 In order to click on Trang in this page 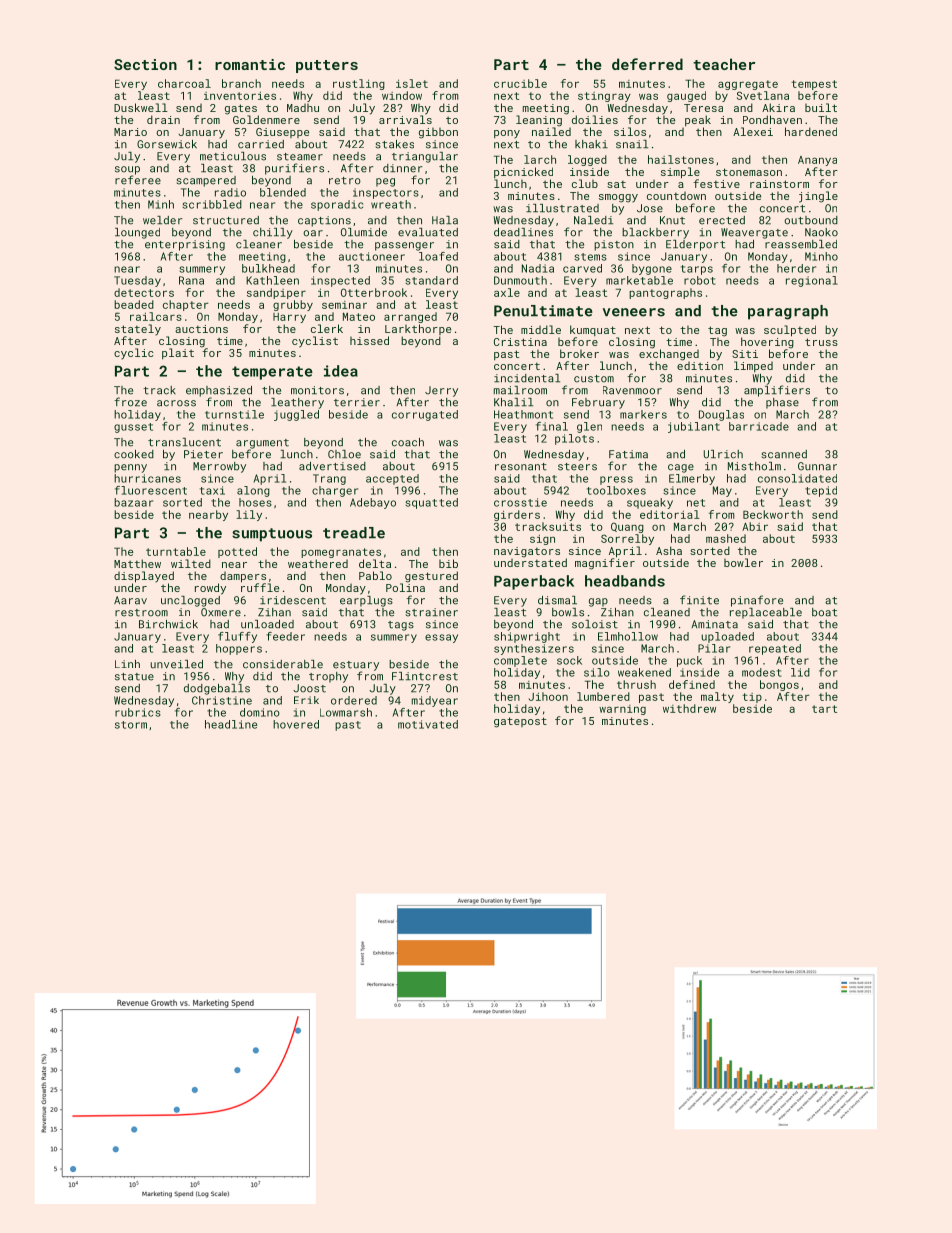, I will do `click(329, 479)`.
